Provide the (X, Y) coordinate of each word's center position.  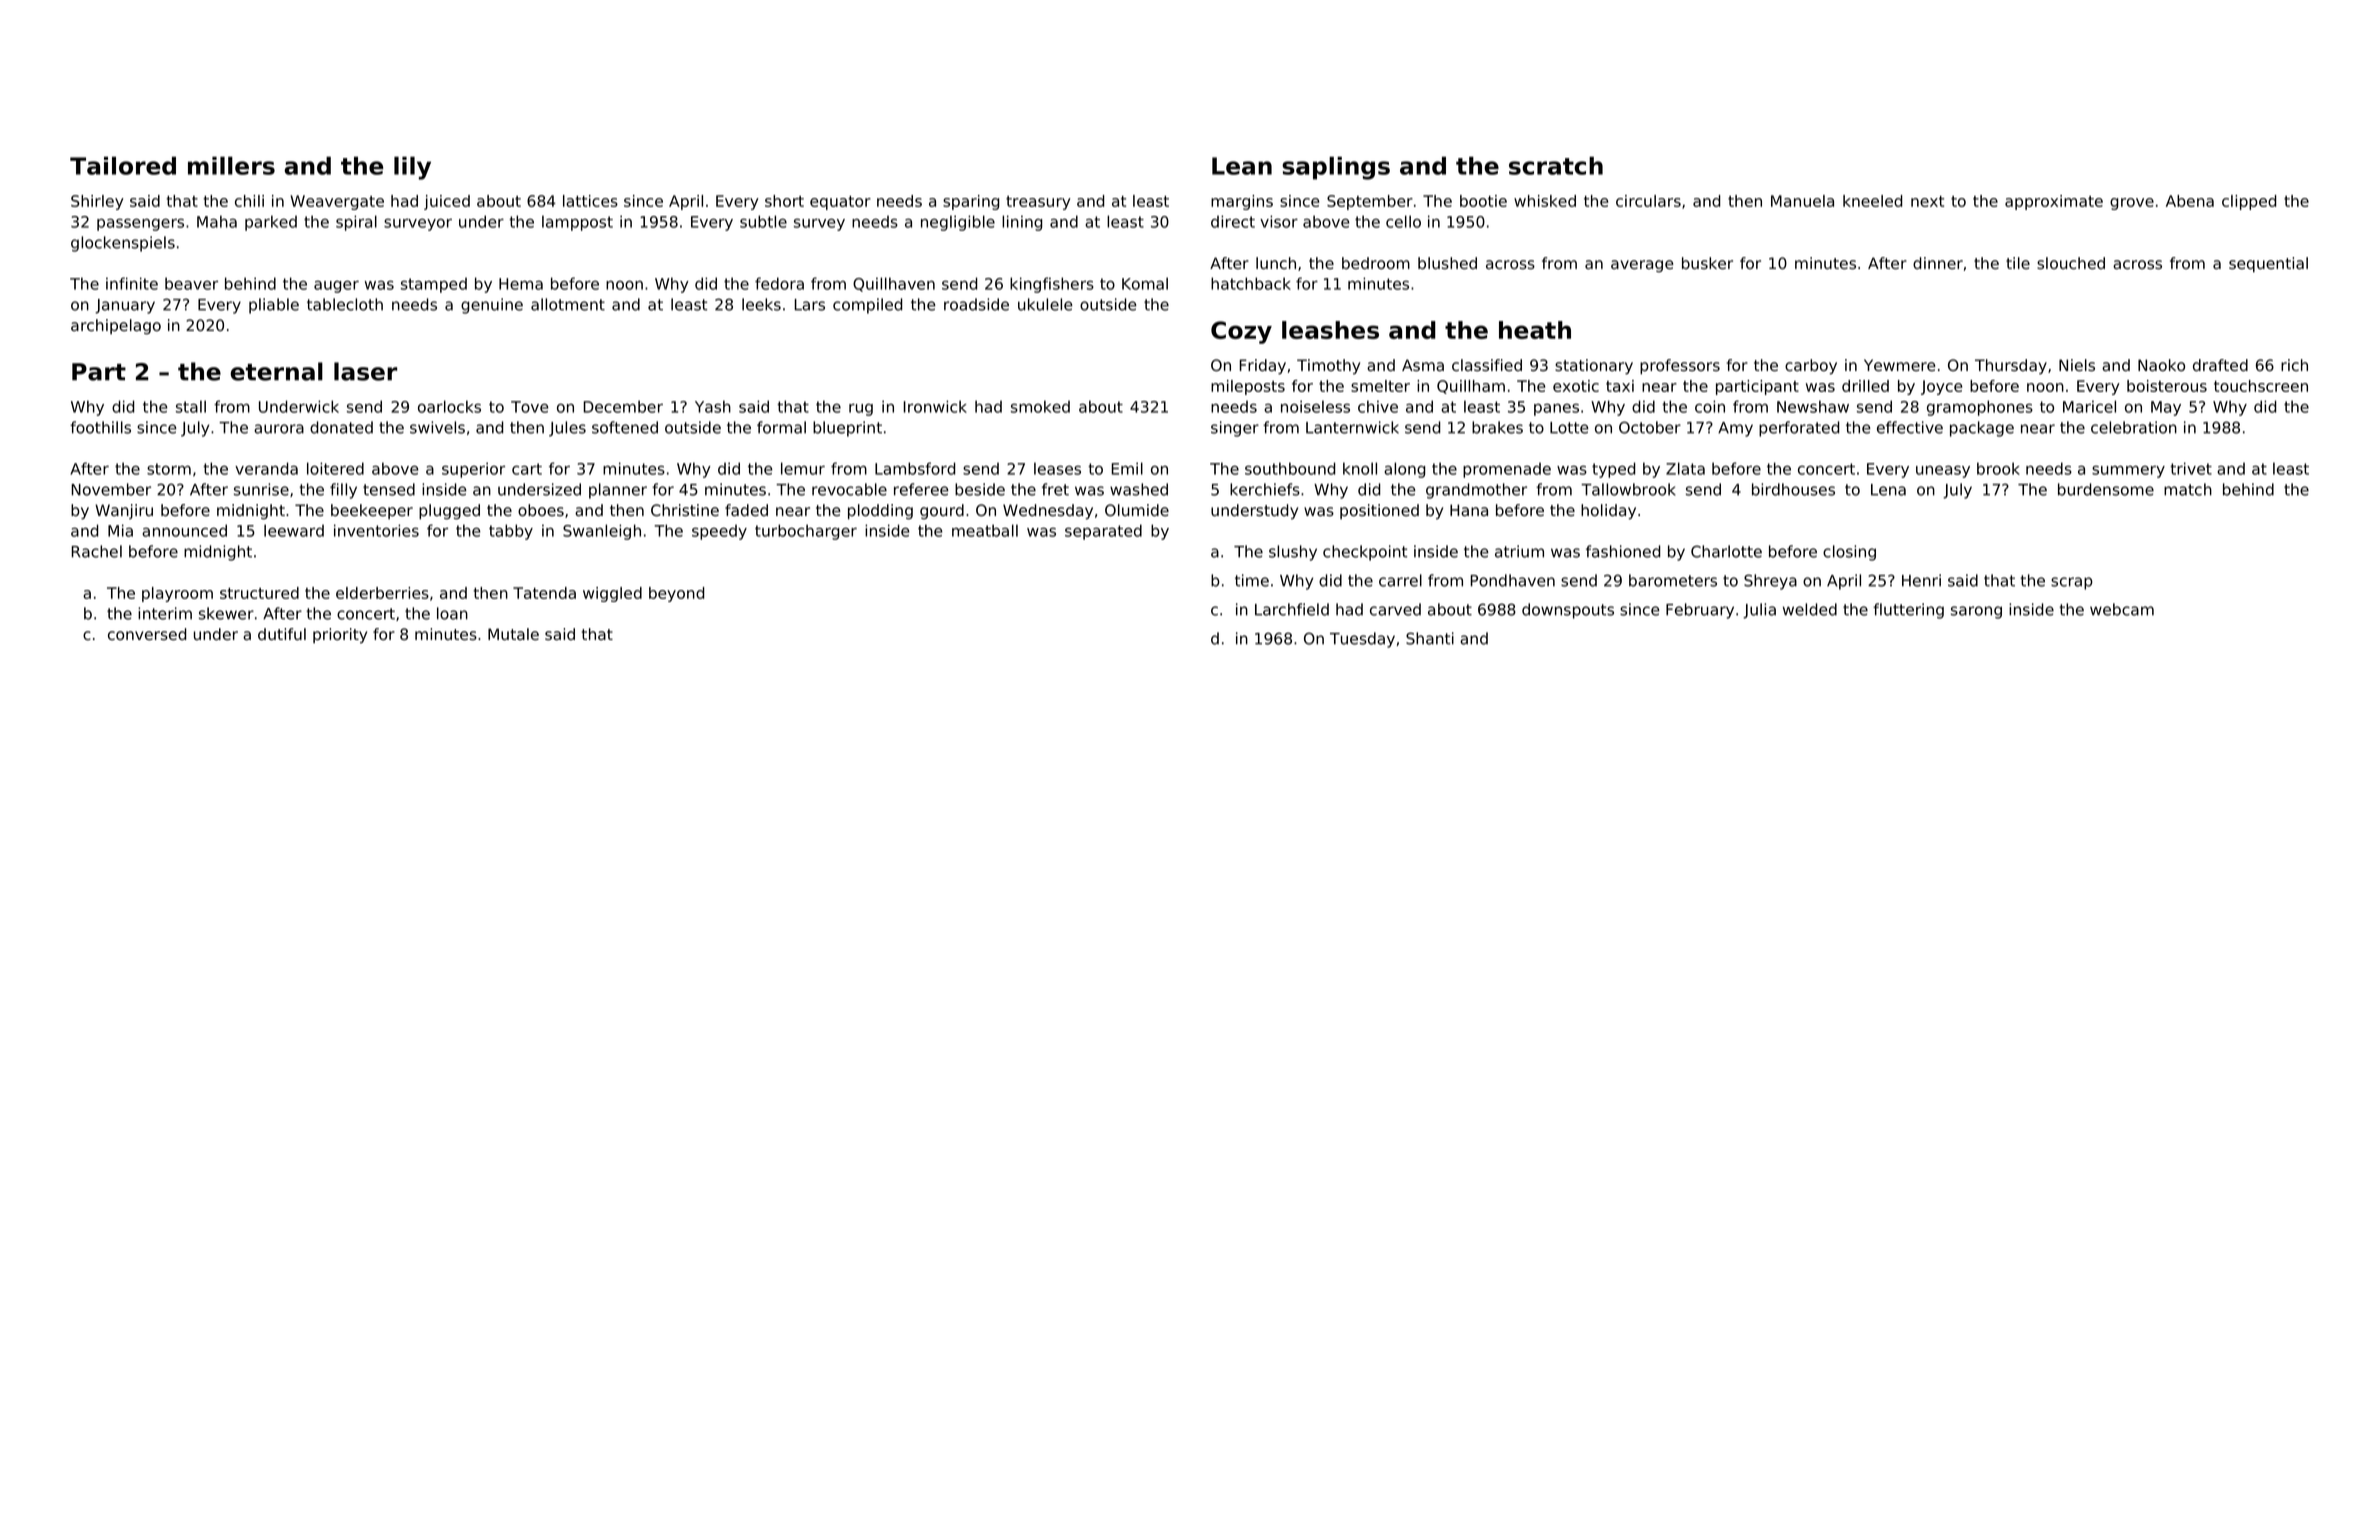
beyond (676, 594)
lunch (1276, 263)
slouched (2071, 263)
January (125, 306)
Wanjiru (124, 511)
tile (2018, 263)
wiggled (612, 594)
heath (1535, 330)
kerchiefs (1265, 489)
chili (249, 201)
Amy (1735, 429)
